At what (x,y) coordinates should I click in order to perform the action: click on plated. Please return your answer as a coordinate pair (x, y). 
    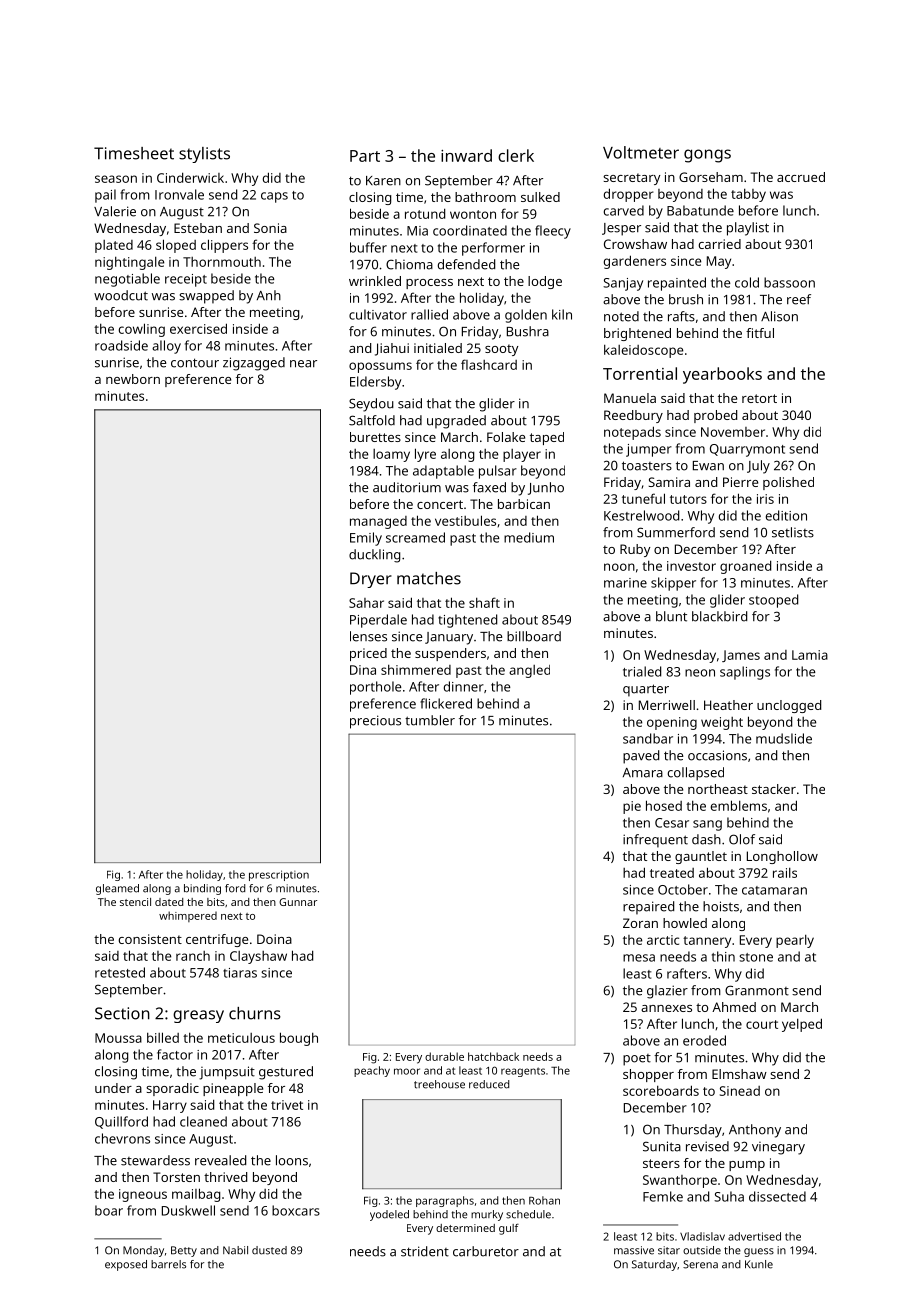
    Looking at the image, I should click on (114, 246).
